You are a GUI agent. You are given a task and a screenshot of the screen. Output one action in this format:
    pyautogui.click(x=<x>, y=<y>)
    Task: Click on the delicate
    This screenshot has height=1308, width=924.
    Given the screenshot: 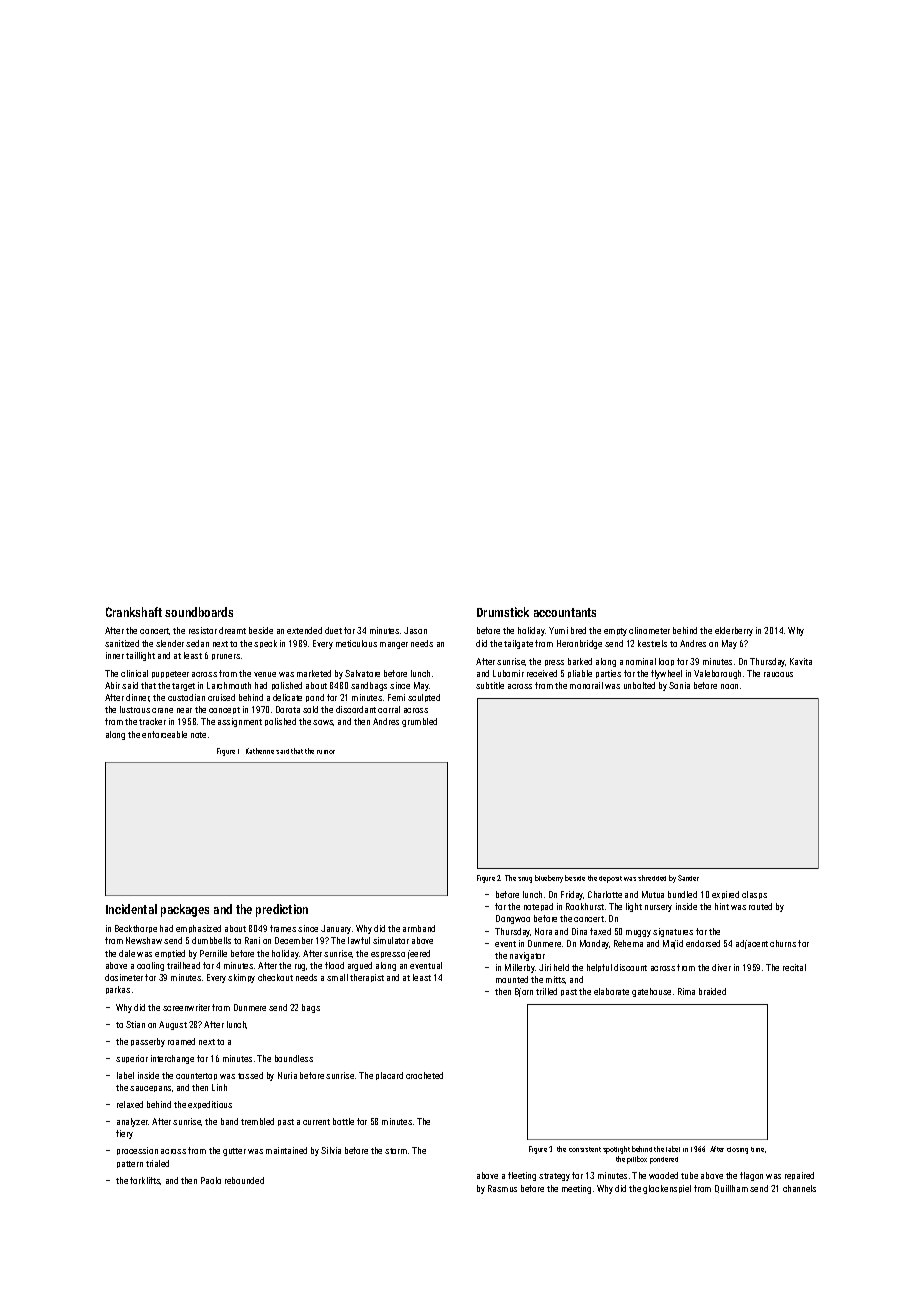 What is the action you would take?
    pyautogui.click(x=287, y=697)
